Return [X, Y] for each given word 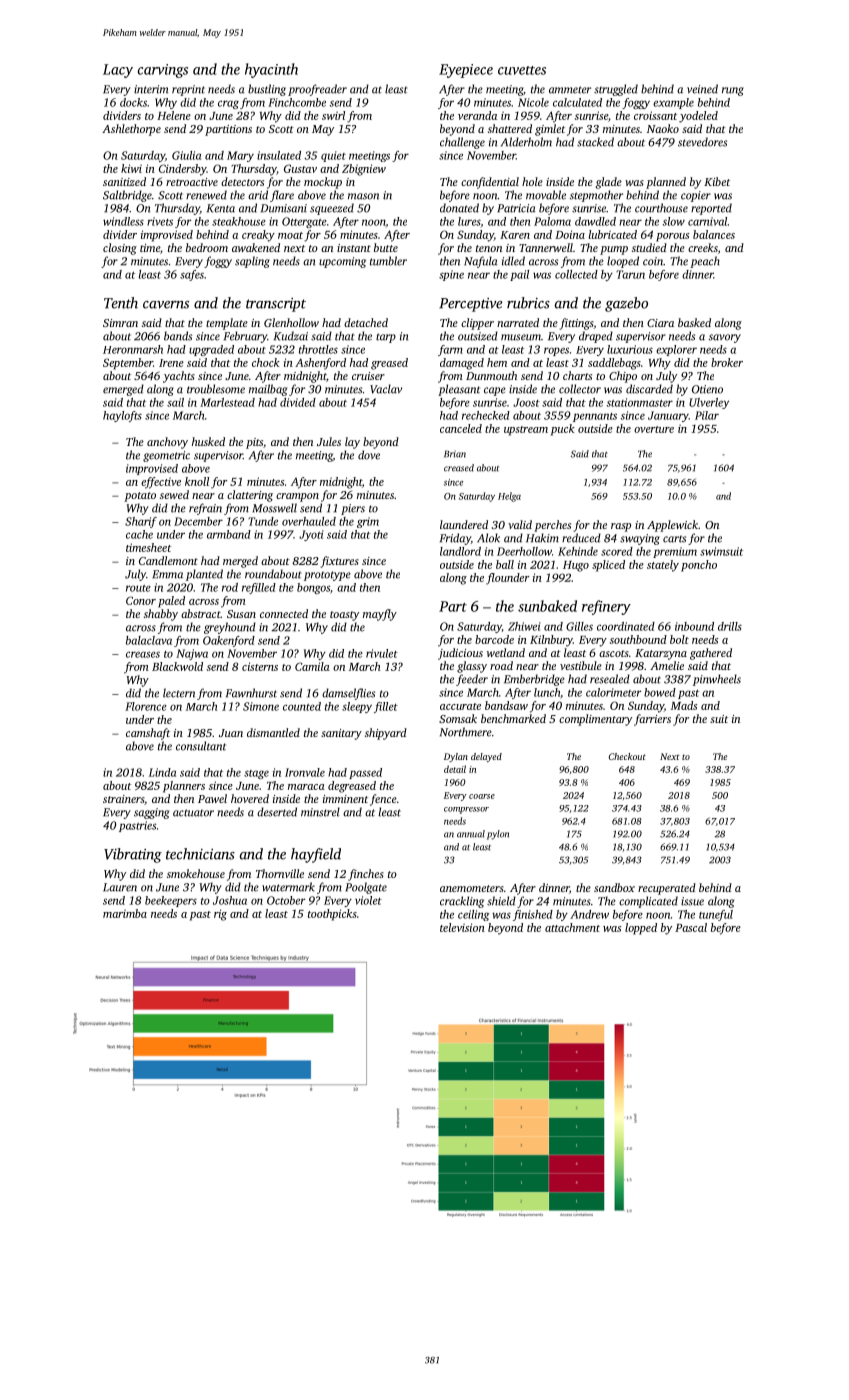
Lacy [118, 71]
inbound [694, 626]
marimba [125, 913]
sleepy [357, 707]
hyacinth [271, 70]
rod [230, 587]
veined [702, 89]
